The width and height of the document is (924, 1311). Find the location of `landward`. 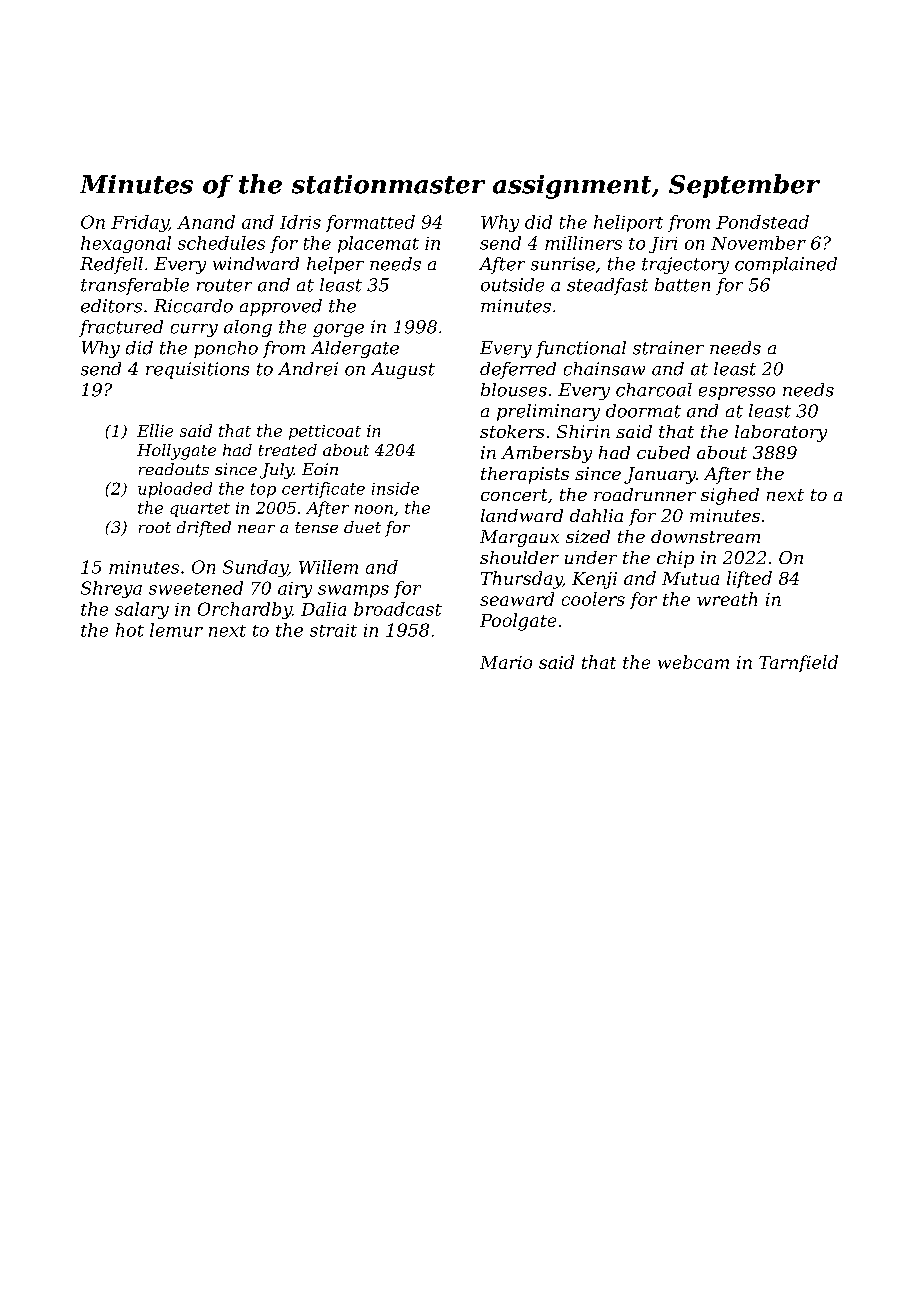

landward is located at coordinates (522, 515).
